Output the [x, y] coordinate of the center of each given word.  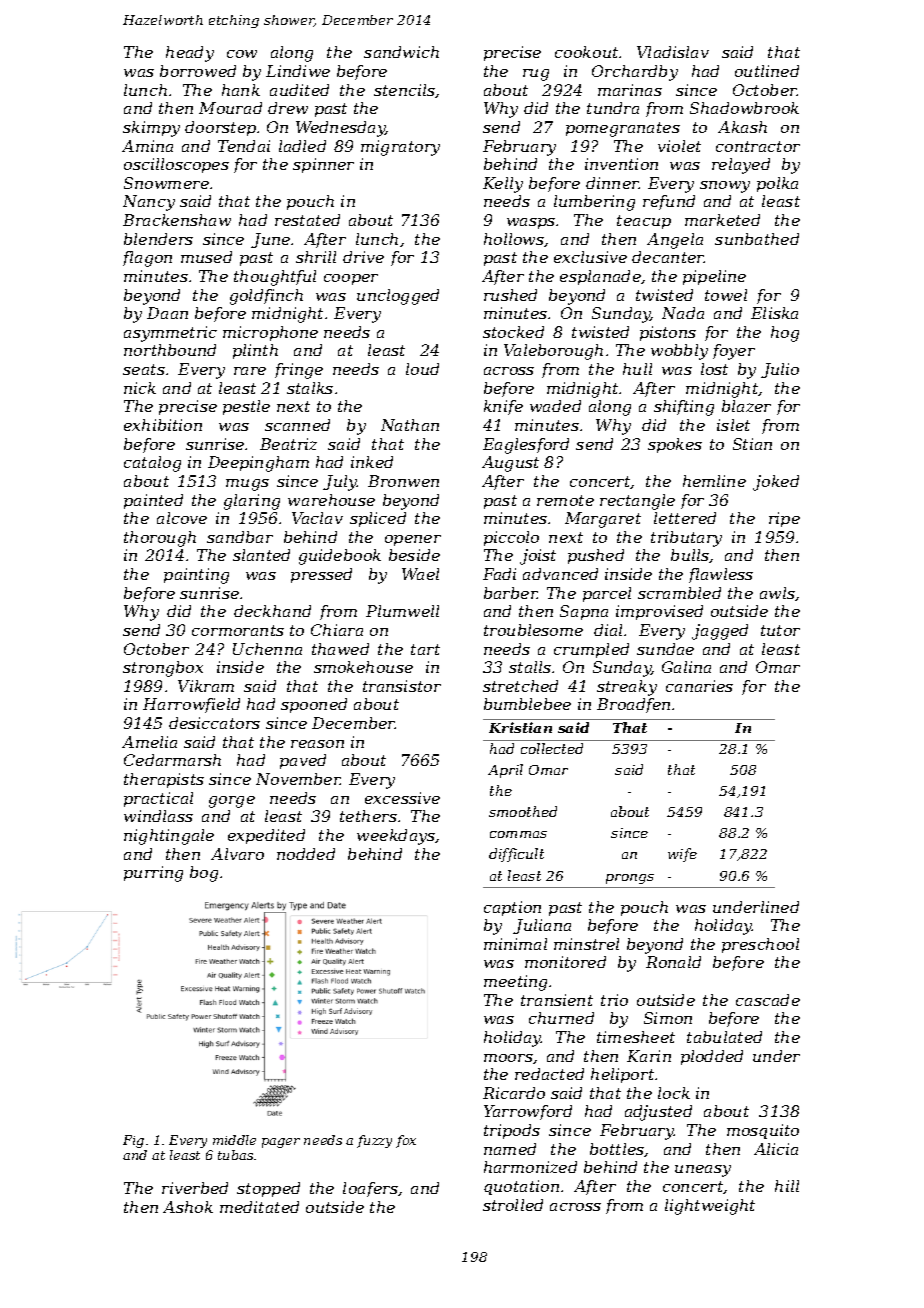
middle [234, 1140]
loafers [370, 1189]
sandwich [401, 52]
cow [242, 54]
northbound [170, 350]
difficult [516, 855]
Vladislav [673, 52]
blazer [746, 406]
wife [682, 855]
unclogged [398, 297]
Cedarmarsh [172, 760]
